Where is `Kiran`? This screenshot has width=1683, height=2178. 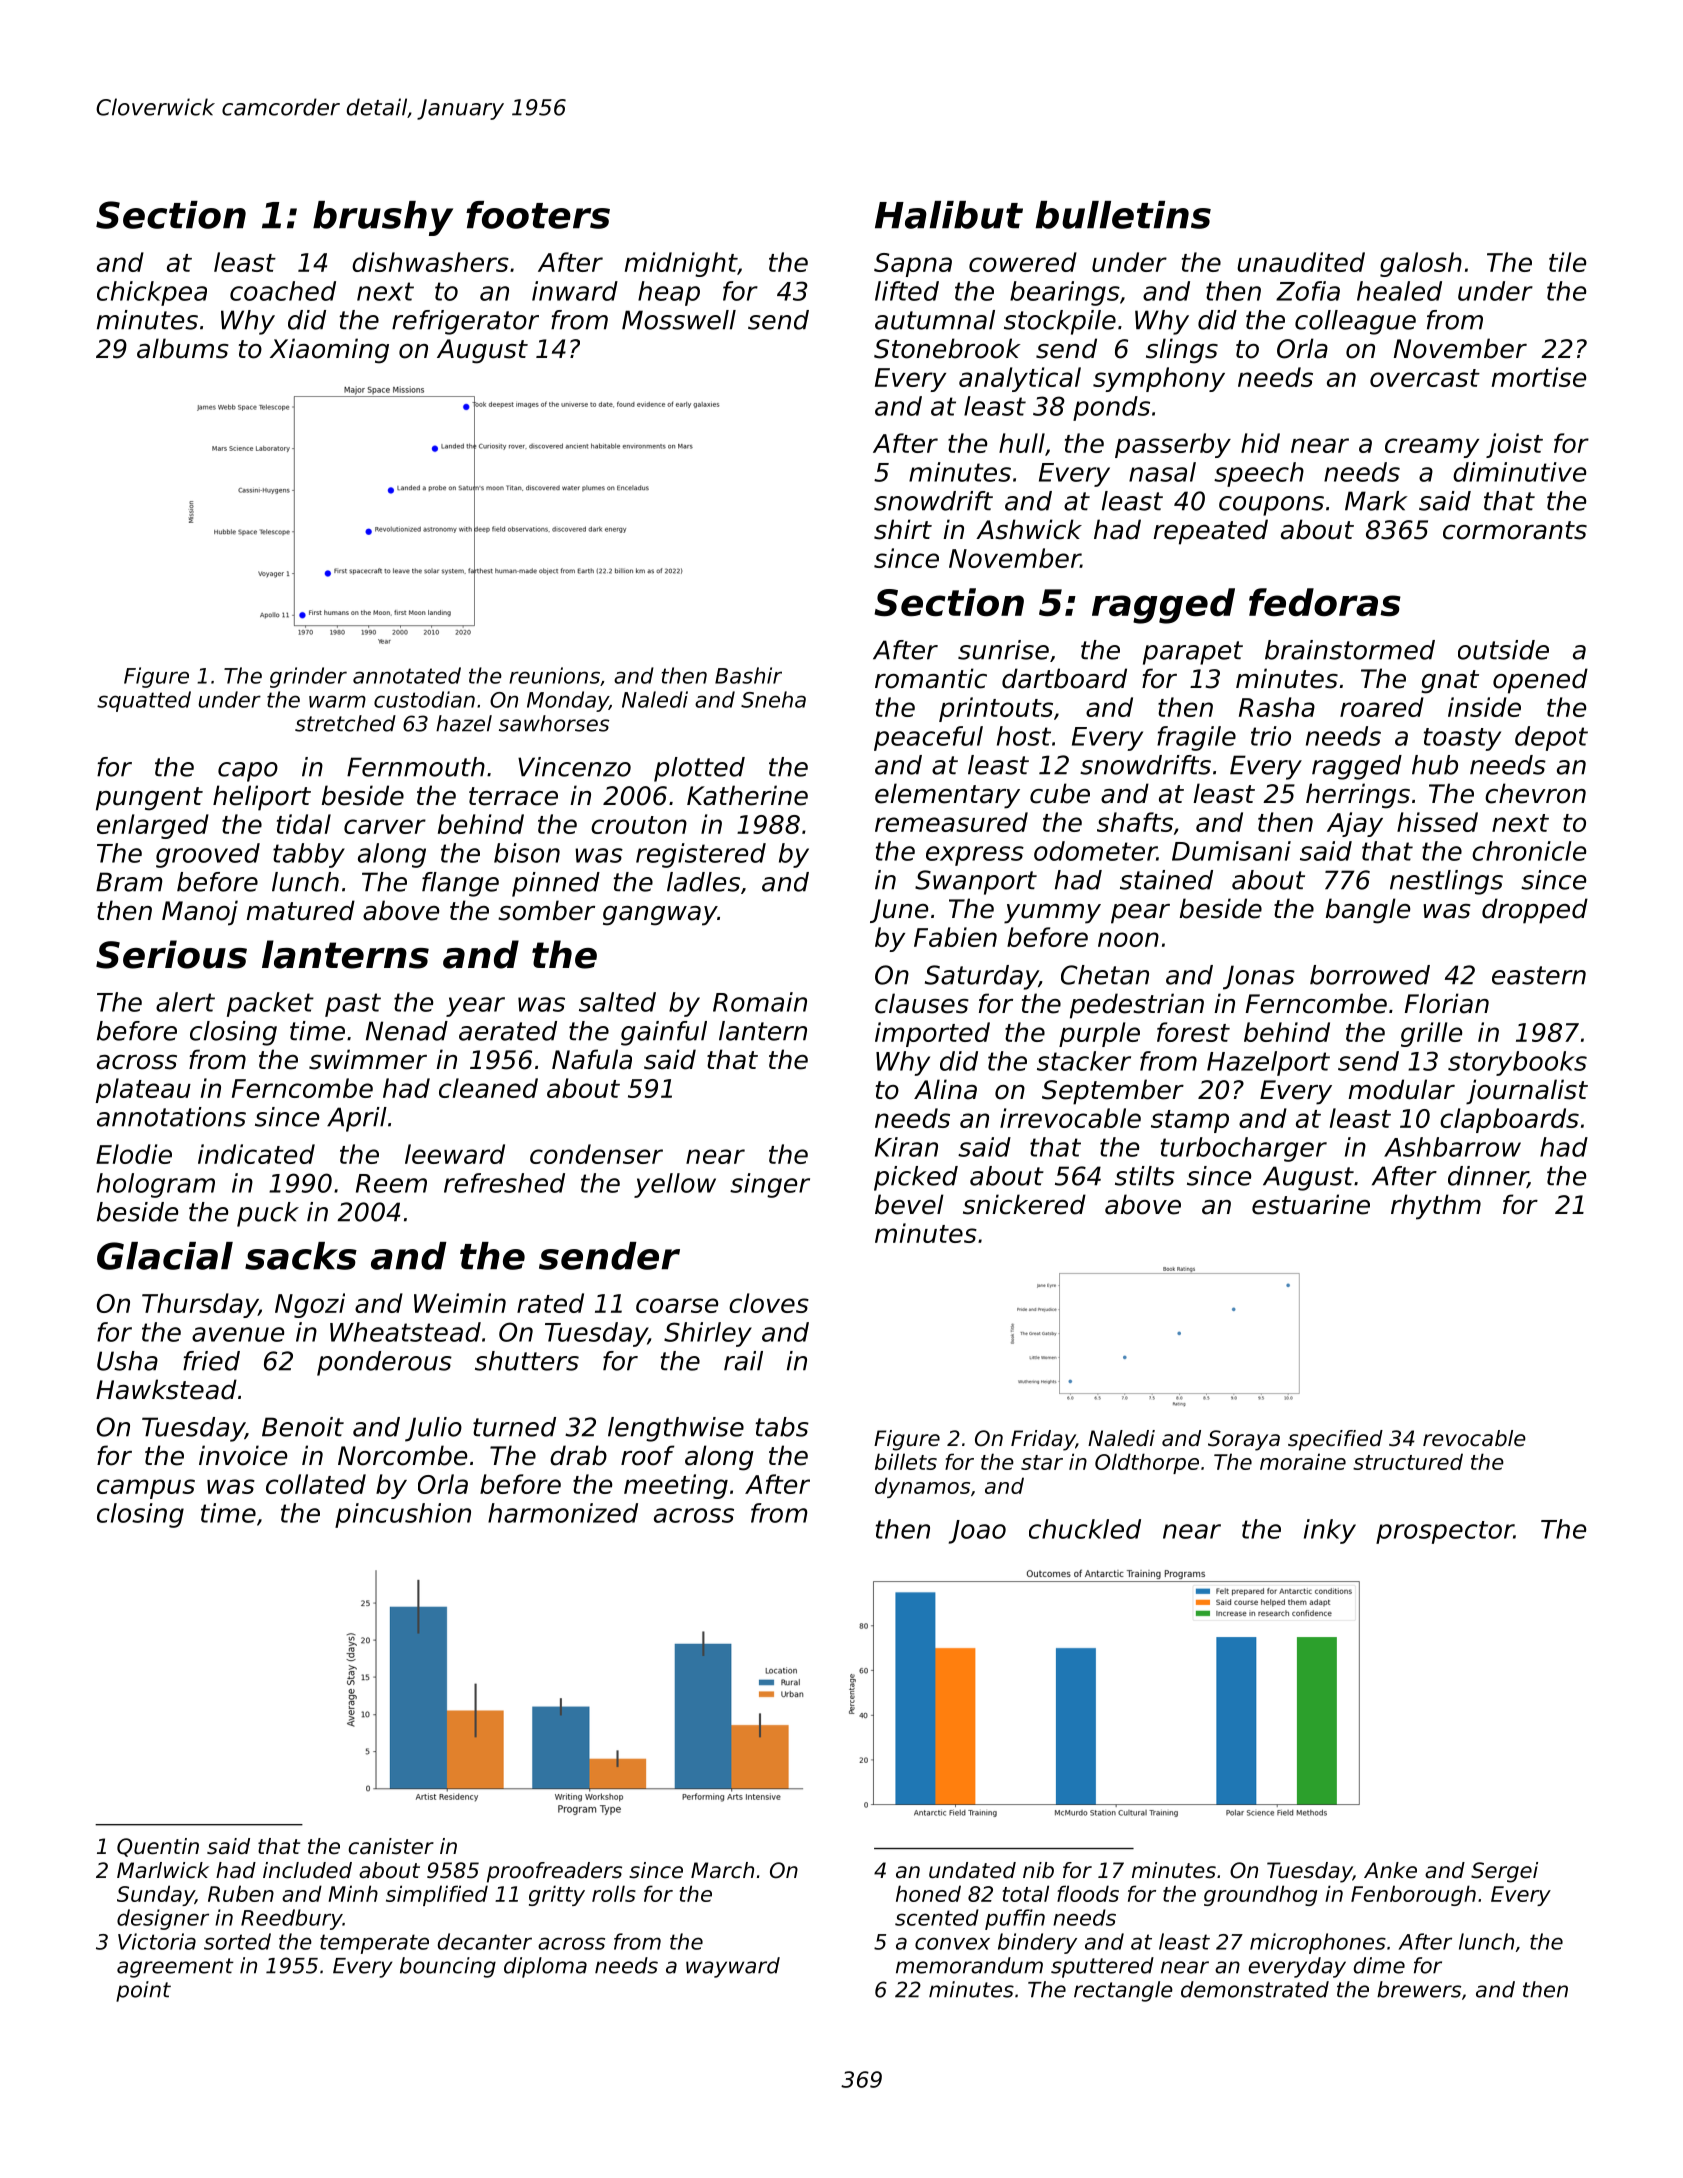
Kiran is located at coordinates (906, 1147).
